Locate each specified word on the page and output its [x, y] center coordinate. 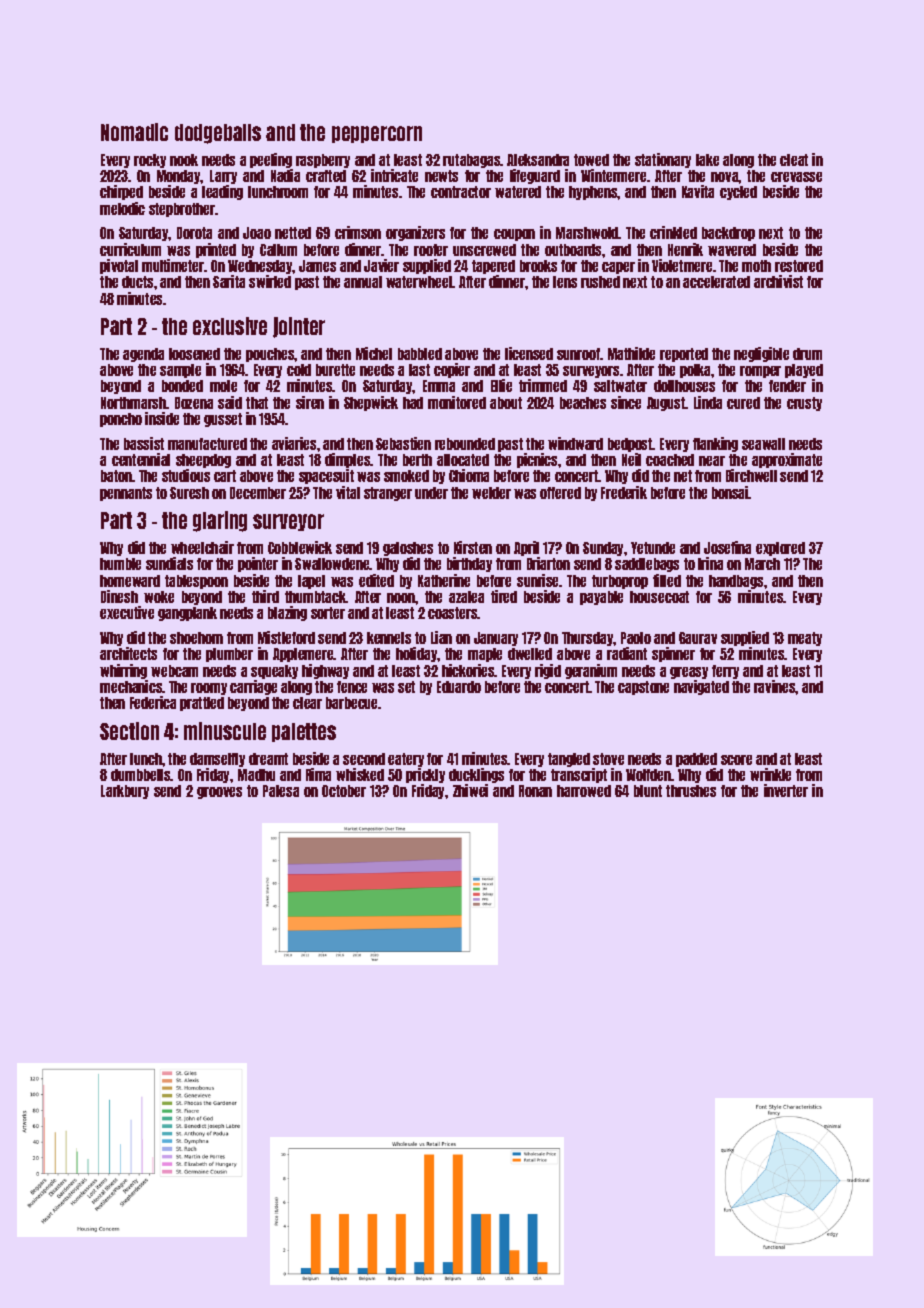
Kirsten [473, 547]
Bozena [194, 403]
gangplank [187, 614]
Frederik [624, 492]
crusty [804, 404]
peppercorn [377, 134]
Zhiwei [470, 790]
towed [591, 160]
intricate [394, 175]
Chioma [469, 475]
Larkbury [125, 792]
